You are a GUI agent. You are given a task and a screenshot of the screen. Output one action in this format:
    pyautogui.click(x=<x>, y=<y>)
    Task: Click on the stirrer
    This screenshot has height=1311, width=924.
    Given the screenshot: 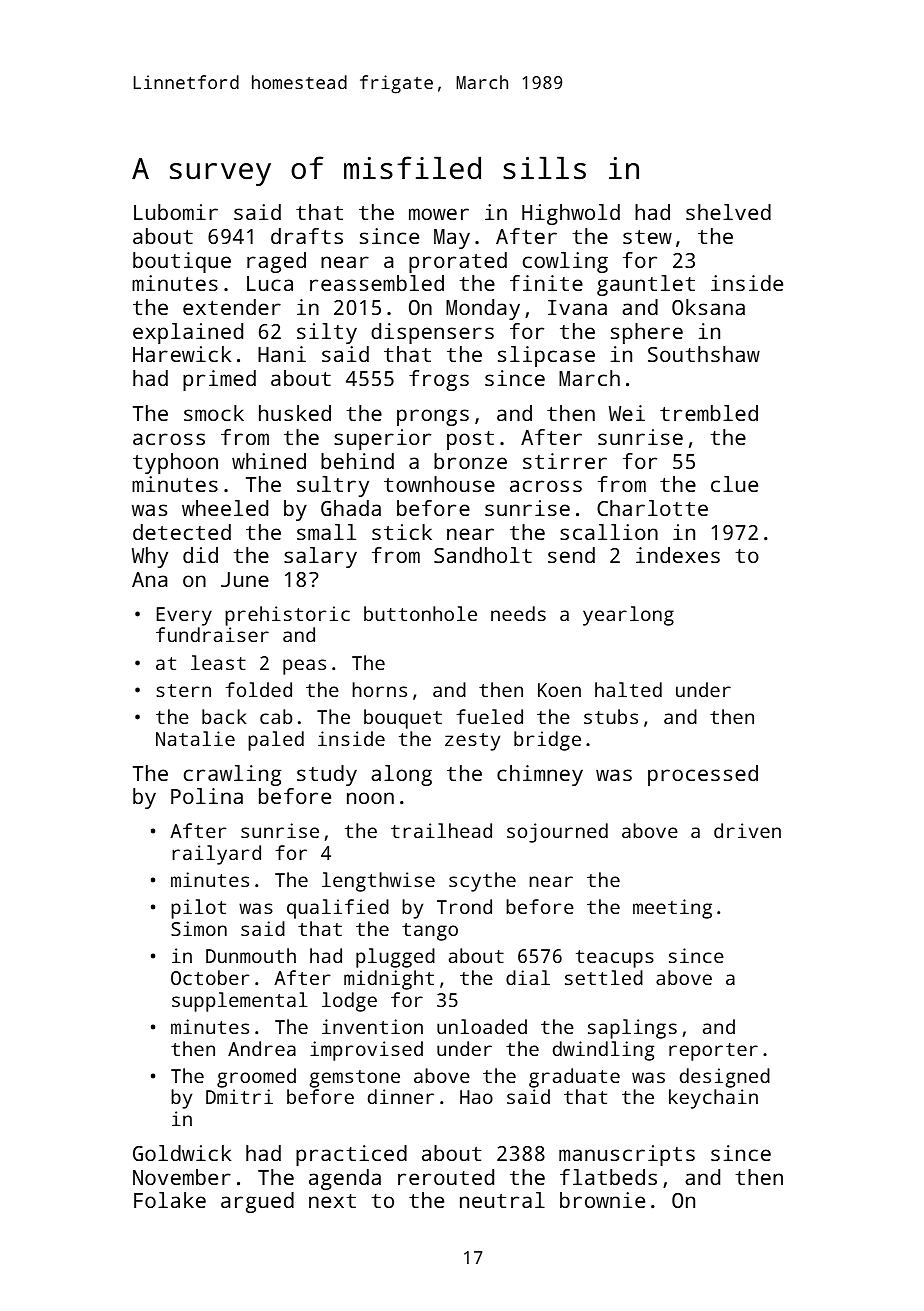 What is the action you would take?
    pyautogui.click(x=565, y=461)
